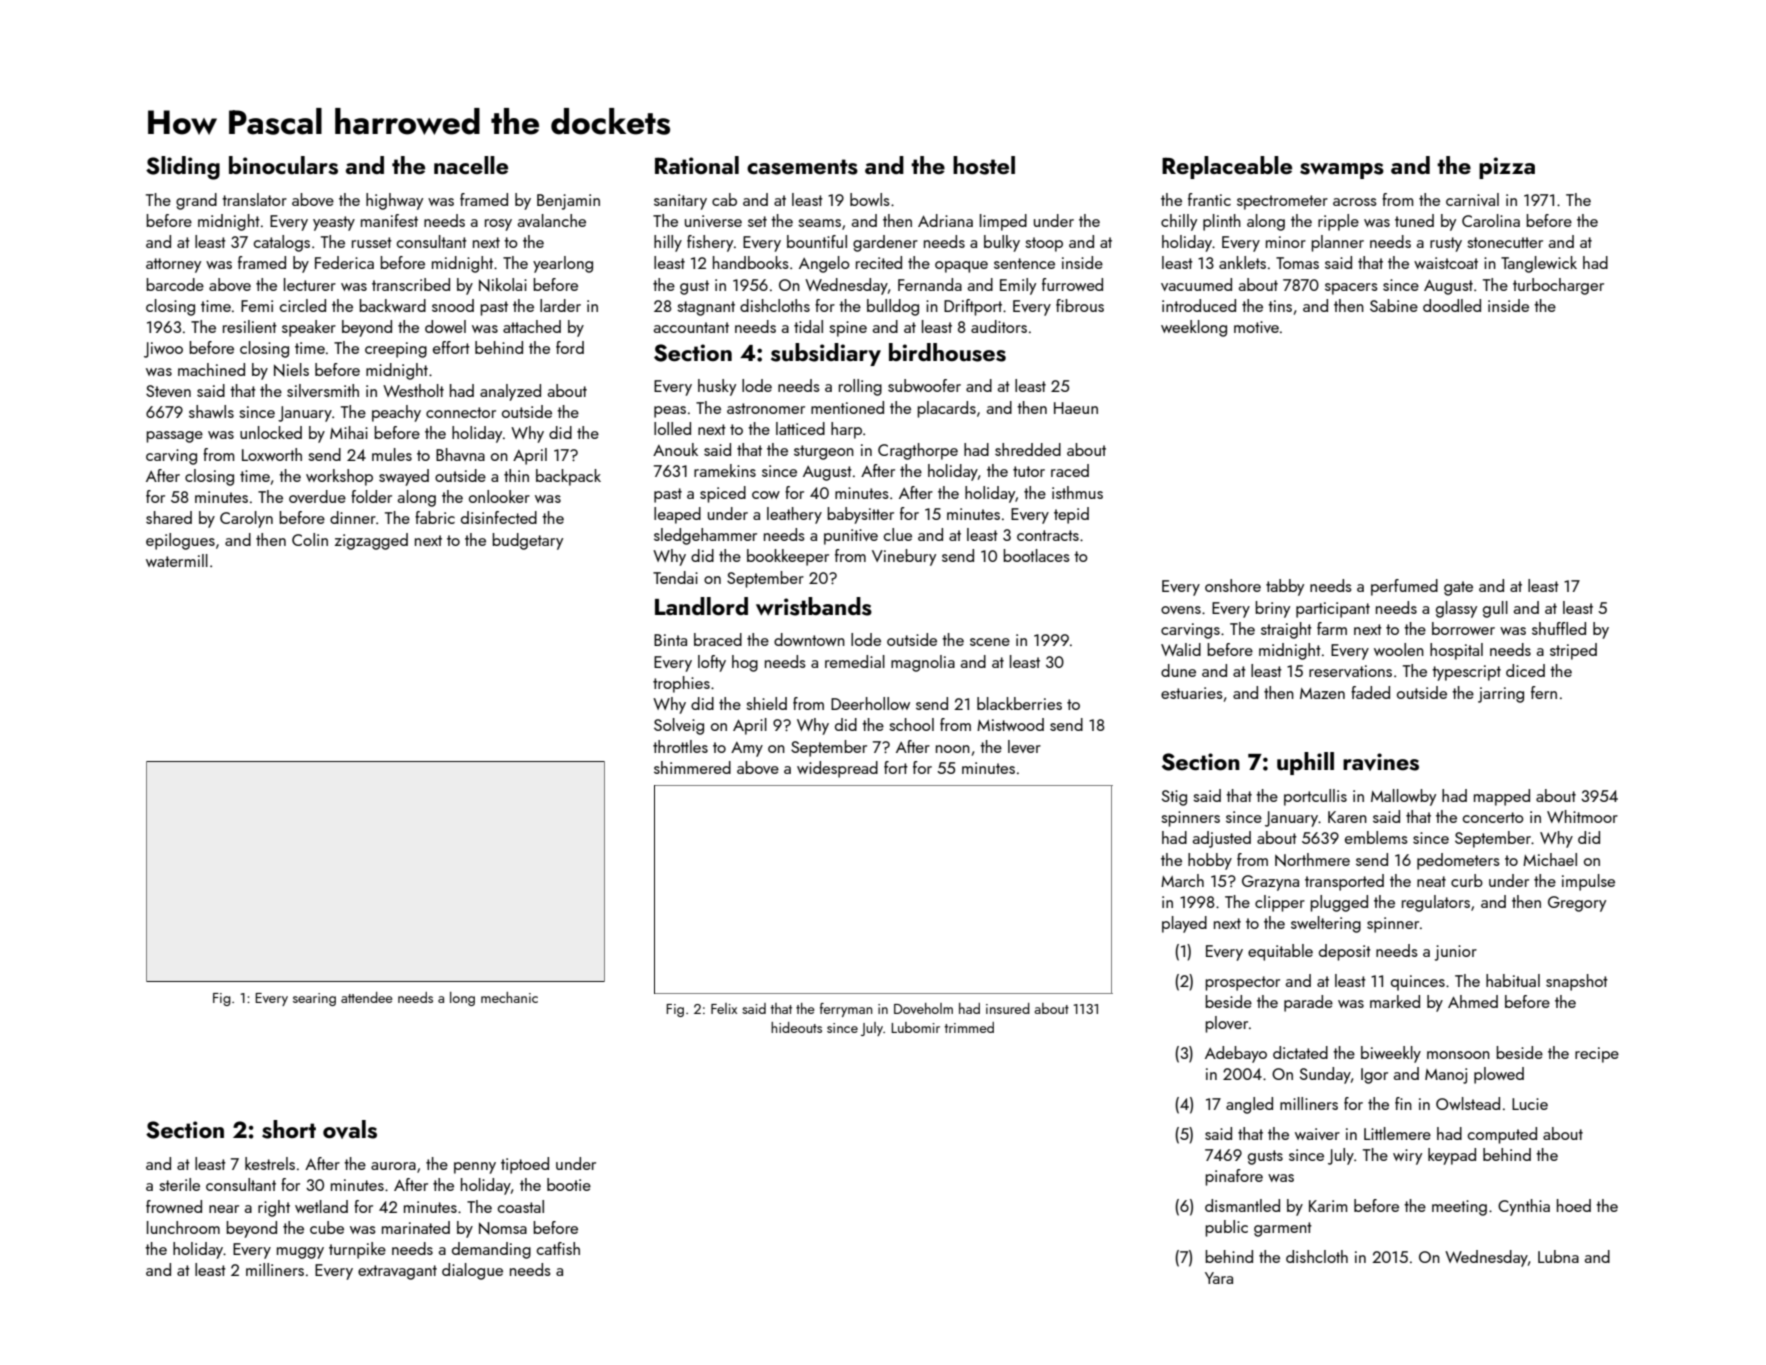 This page has width=1766, height=1365. What do you see at coordinates (681, 684) in the page?
I see `trophies` at bounding box center [681, 684].
